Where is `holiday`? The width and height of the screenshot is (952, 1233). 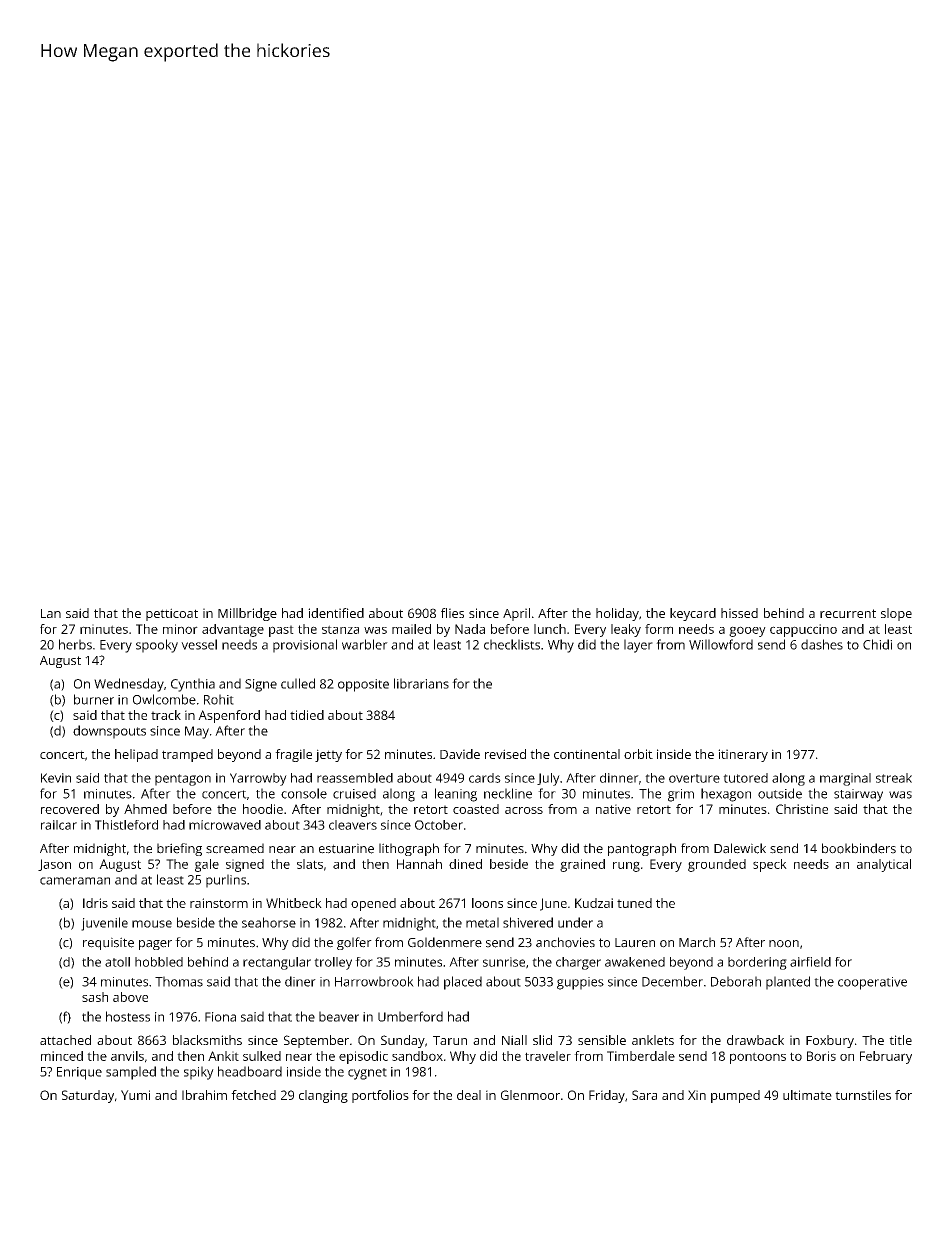
holiday is located at coordinates (617, 614).
